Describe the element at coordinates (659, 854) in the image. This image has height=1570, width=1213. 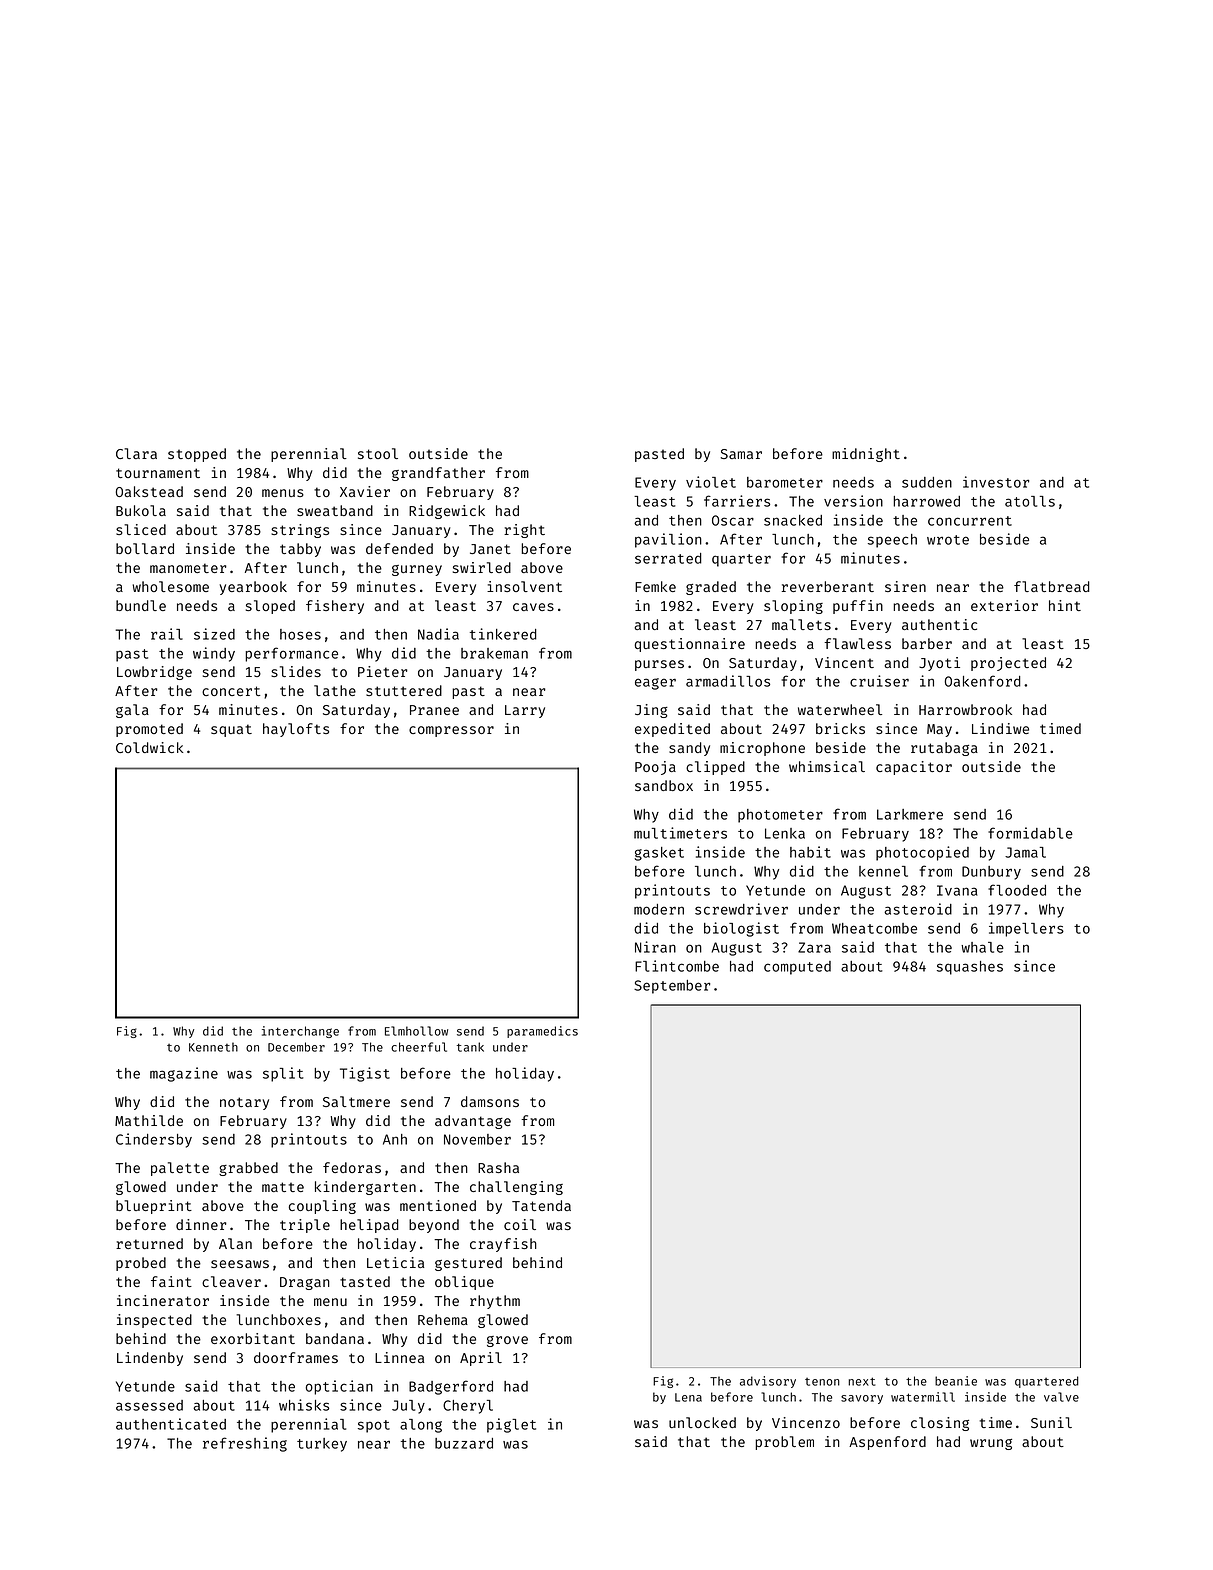
I see `gasket` at that location.
